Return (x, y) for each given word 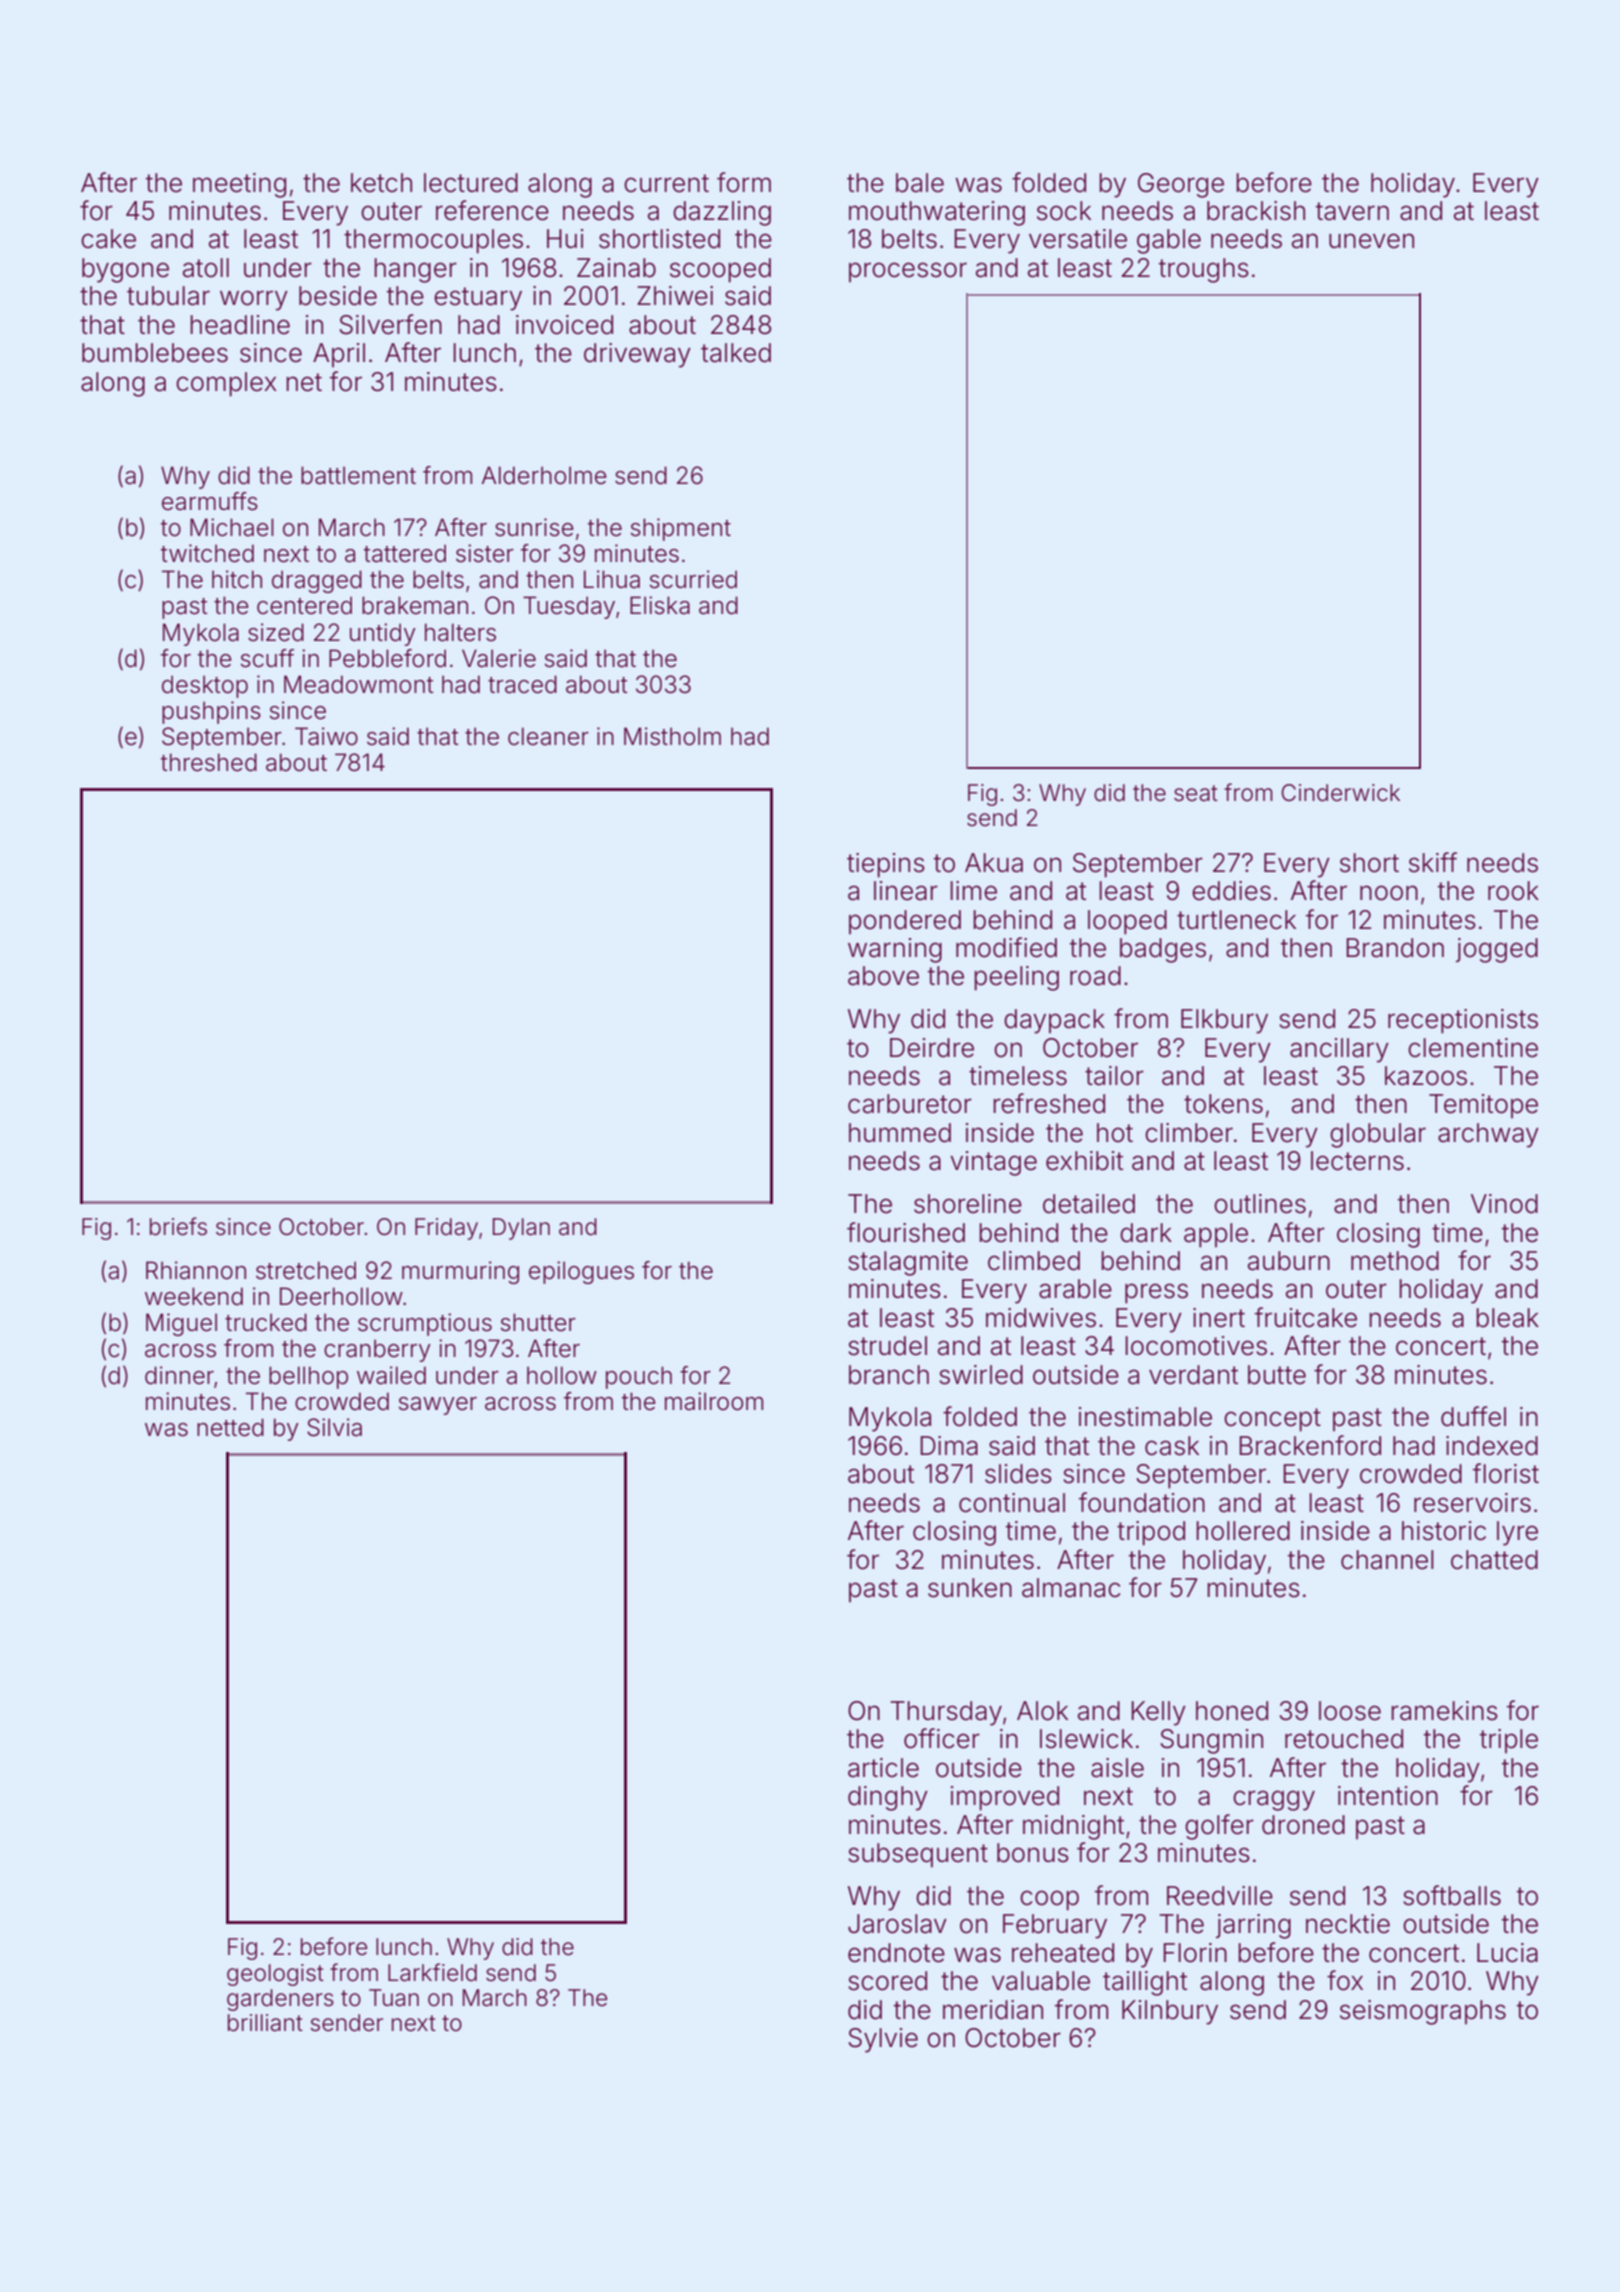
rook (1513, 891)
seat (1196, 793)
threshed (209, 762)
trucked (266, 1322)
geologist (275, 1975)
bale (920, 183)
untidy (383, 634)
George (1181, 185)
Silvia (334, 1427)
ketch (381, 183)
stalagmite (908, 1263)
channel (1387, 1560)
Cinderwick (1340, 793)
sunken (970, 1588)
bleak (1507, 1318)
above (883, 976)
